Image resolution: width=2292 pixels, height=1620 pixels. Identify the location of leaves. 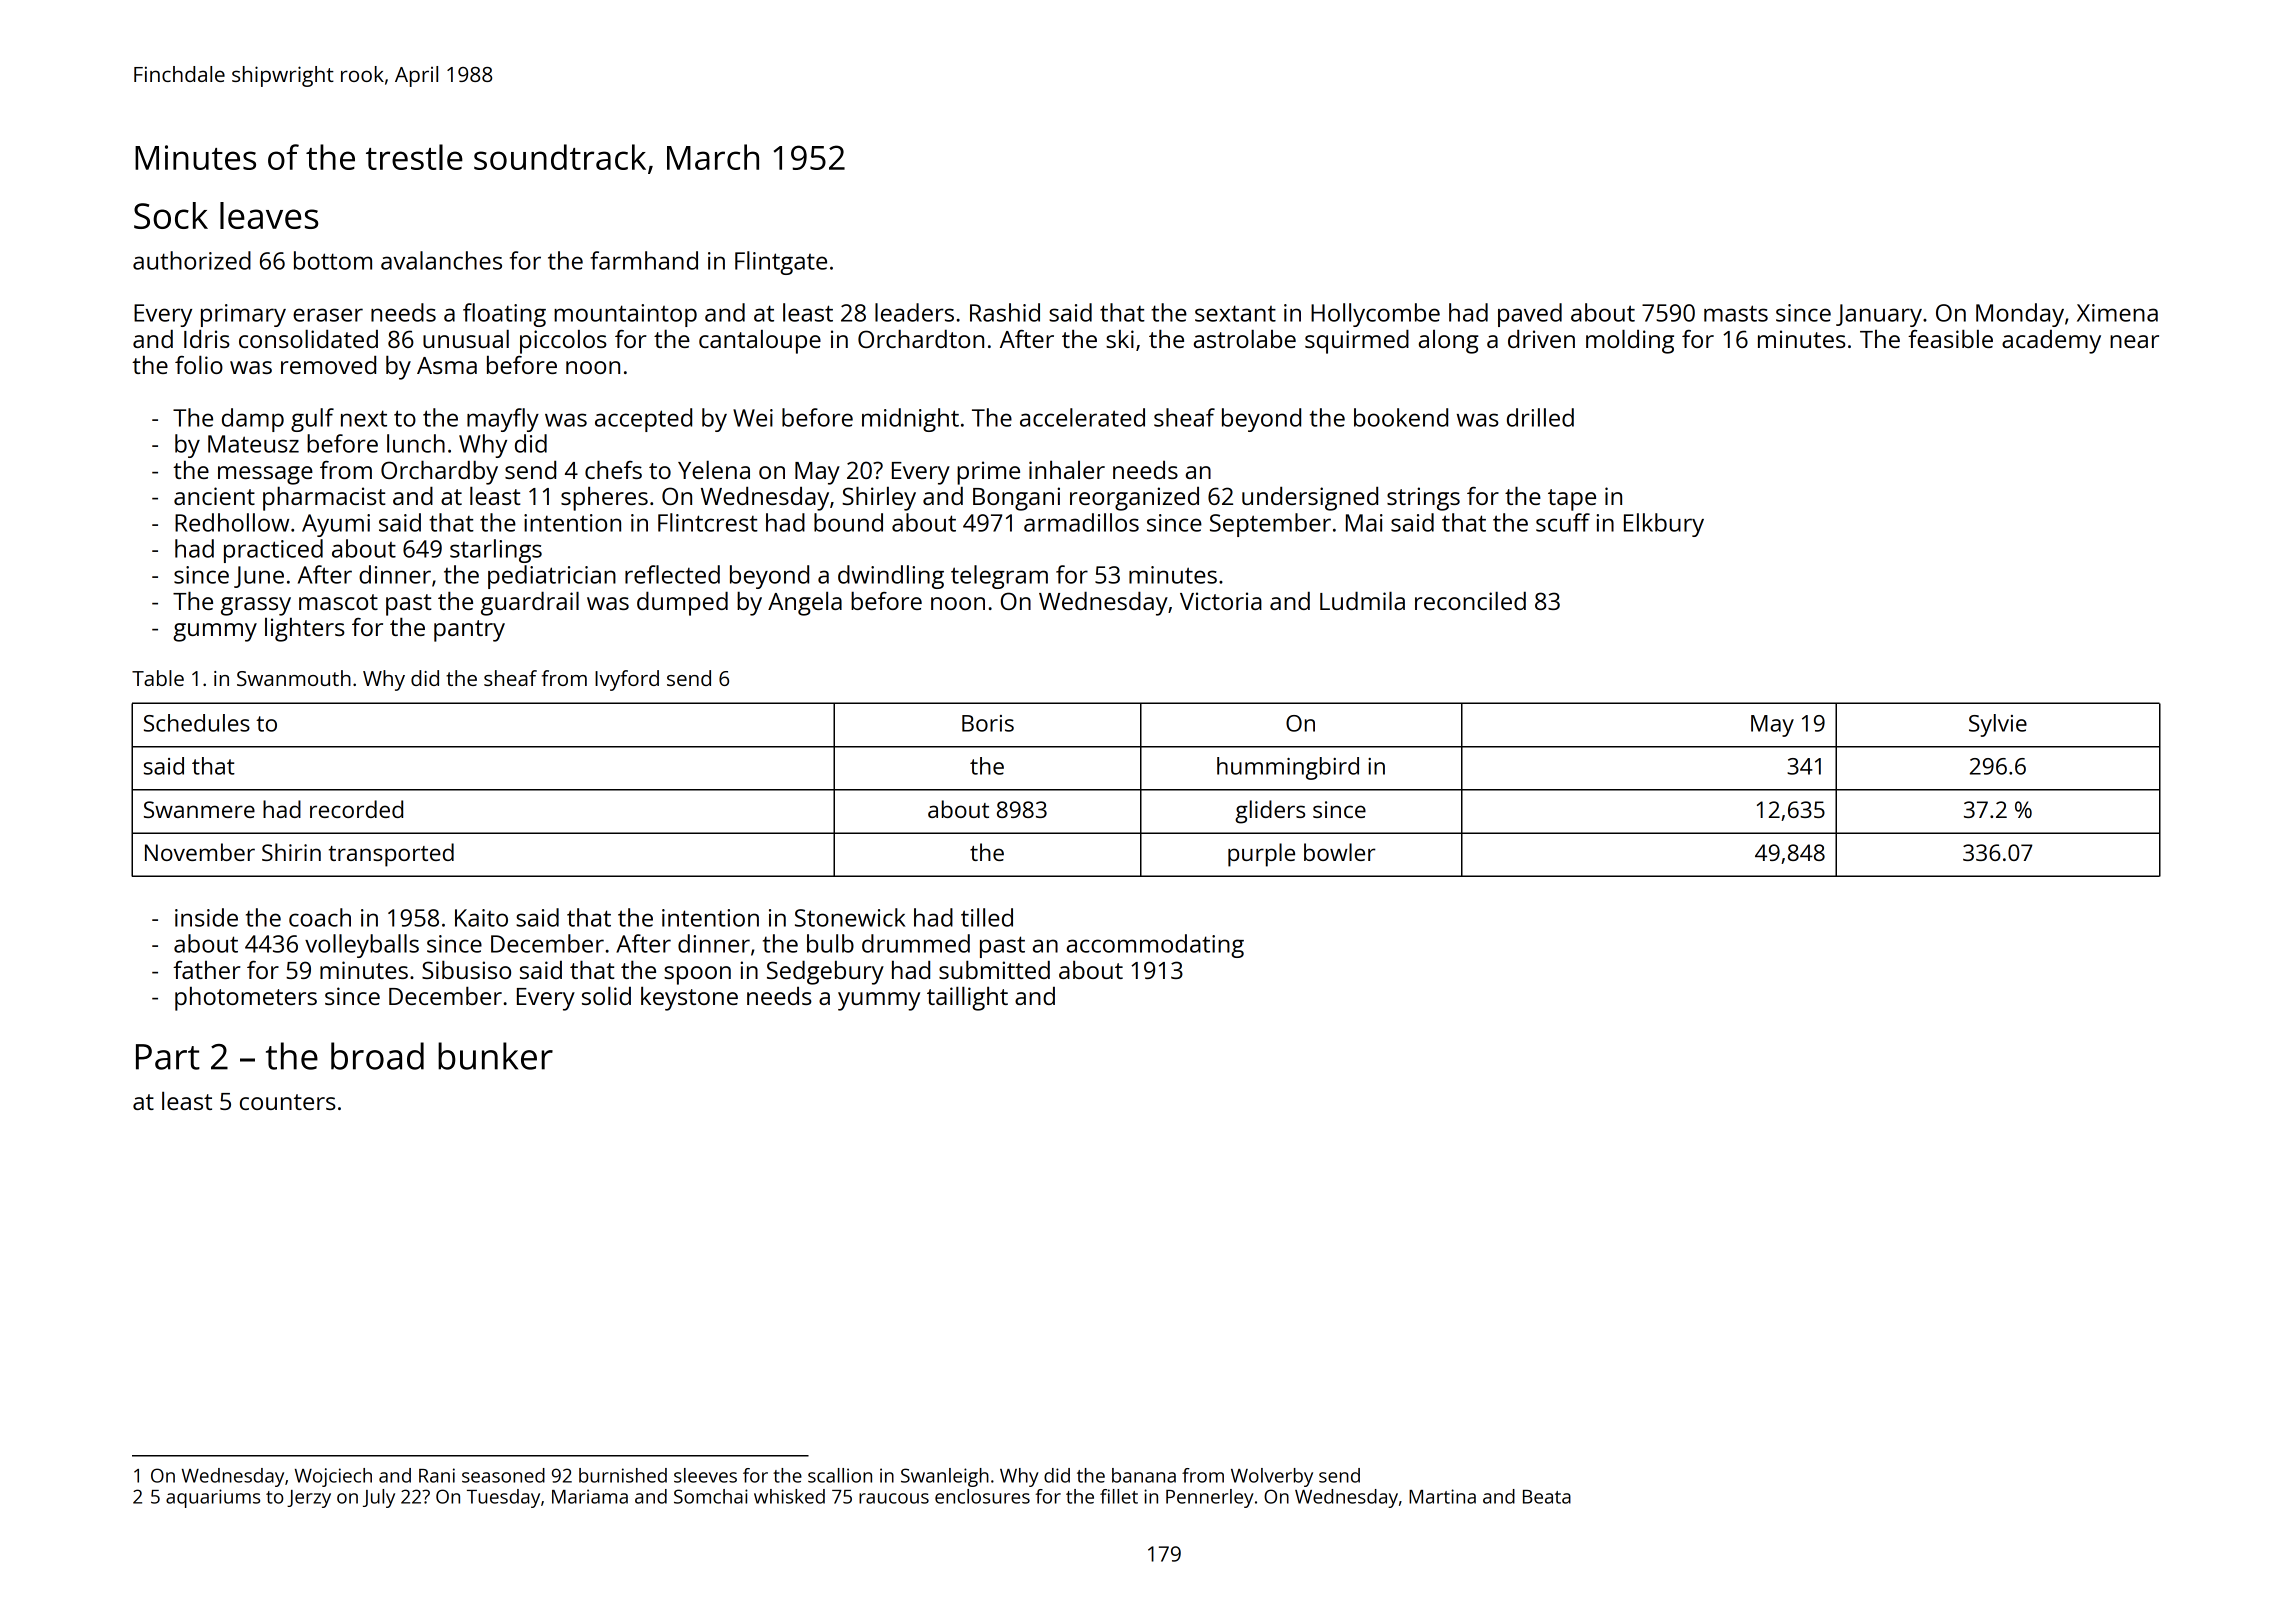
(269, 215).
